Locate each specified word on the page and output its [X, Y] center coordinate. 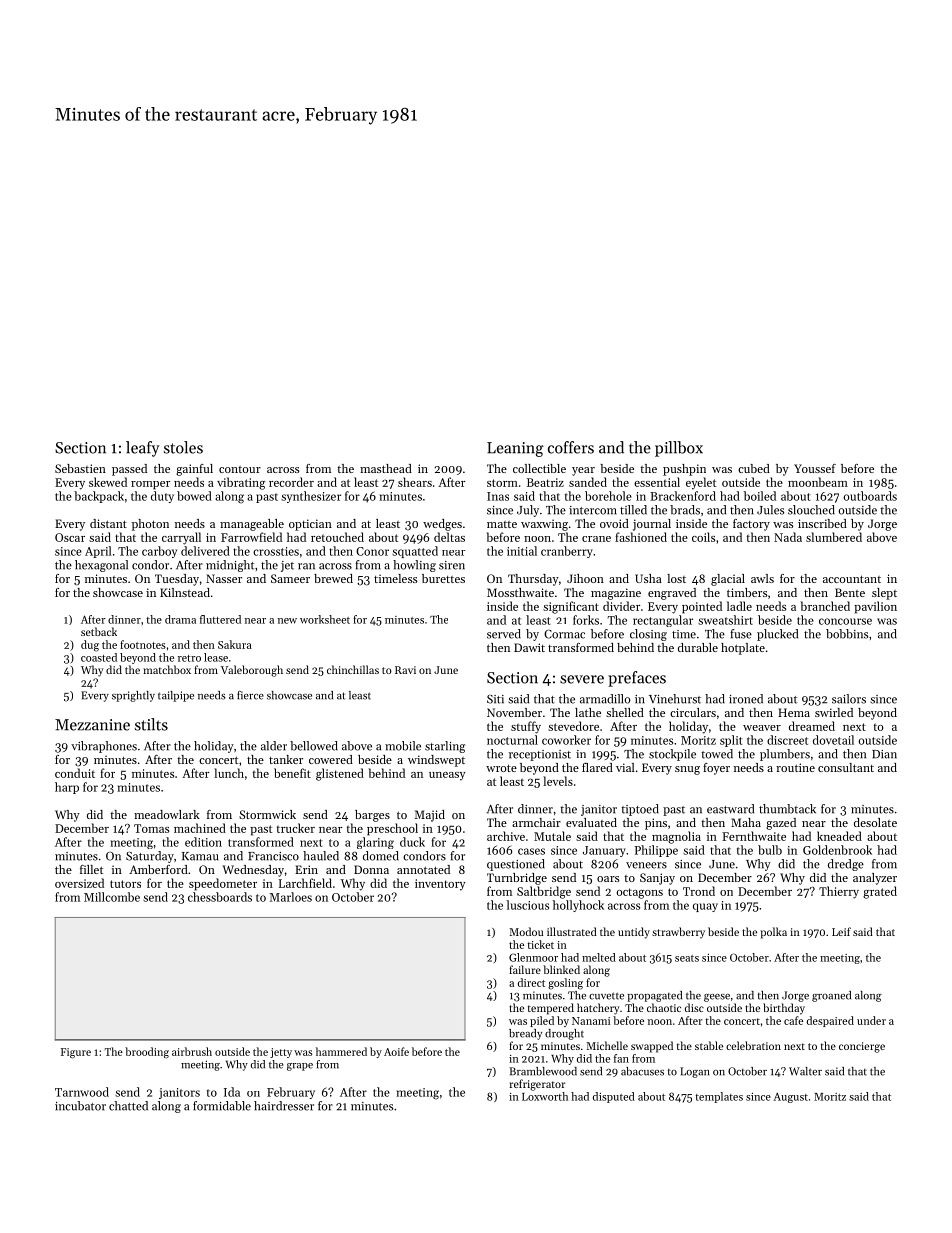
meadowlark [167, 814]
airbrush [192, 1051]
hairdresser [284, 1106]
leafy [142, 449]
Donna [371, 869]
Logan [694, 1072]
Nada [788, 537]
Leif [841, 931]
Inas [498, 496]
